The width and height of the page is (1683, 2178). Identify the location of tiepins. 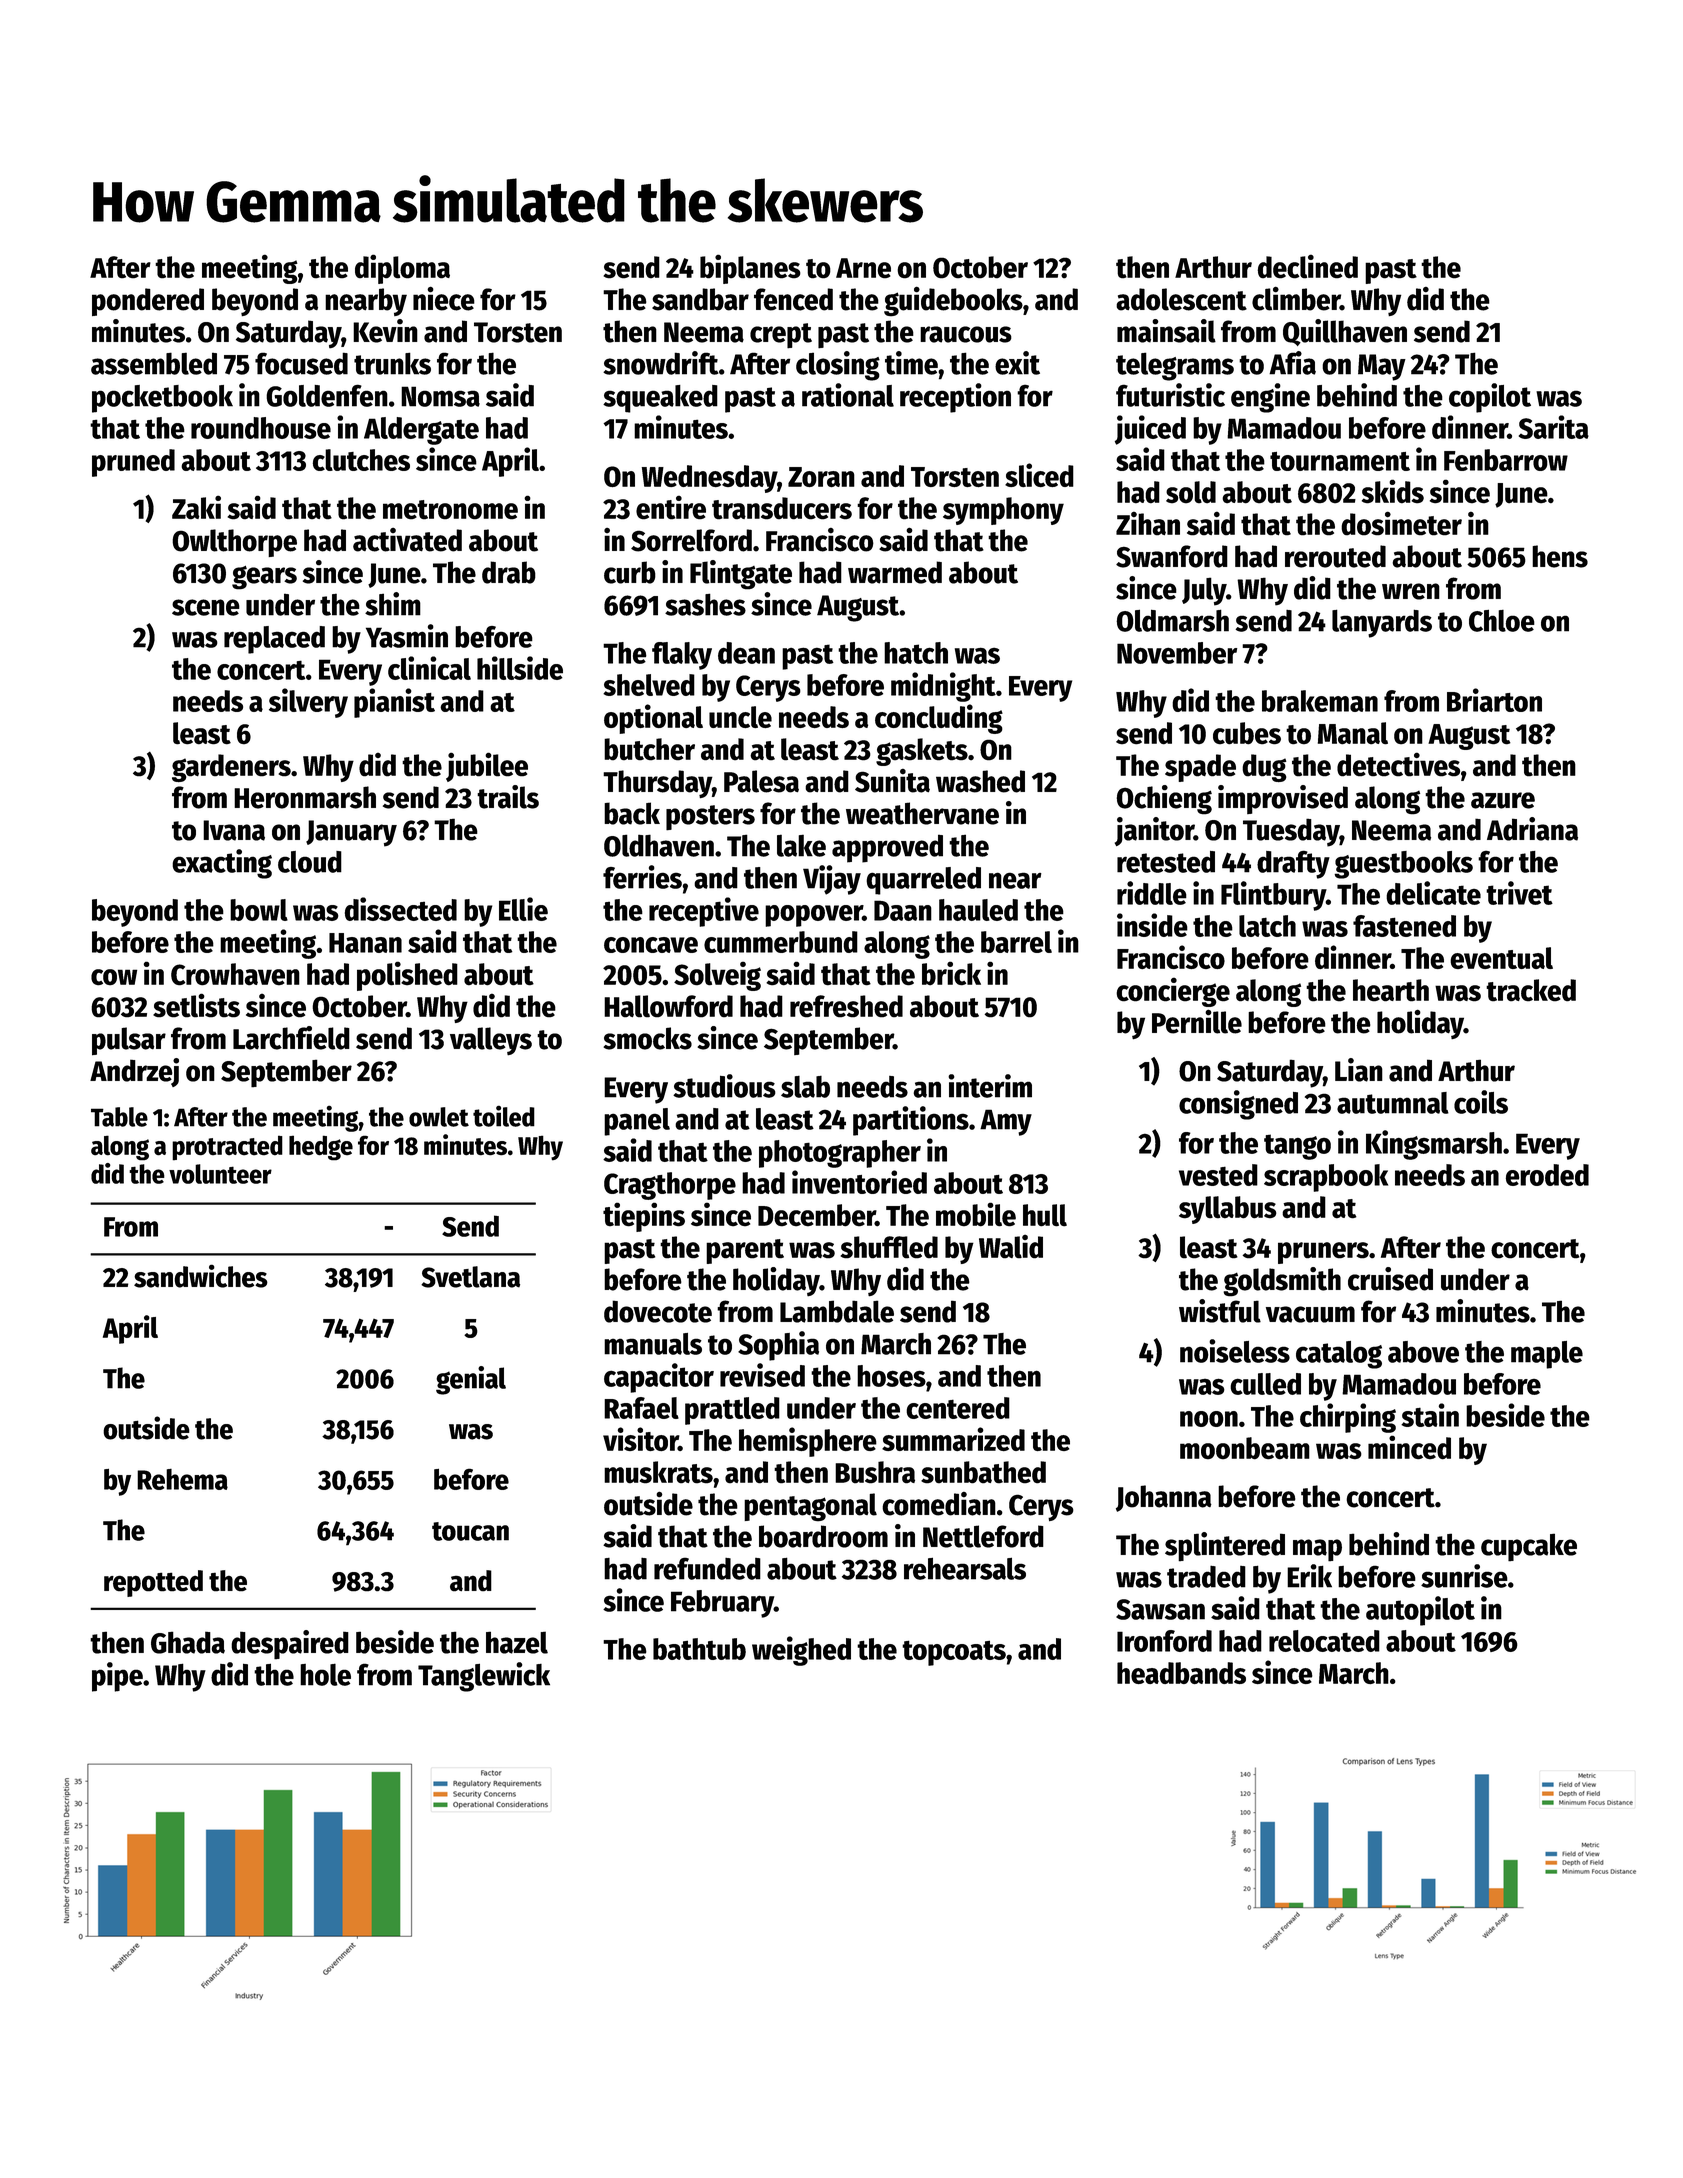
(644, 1217).
